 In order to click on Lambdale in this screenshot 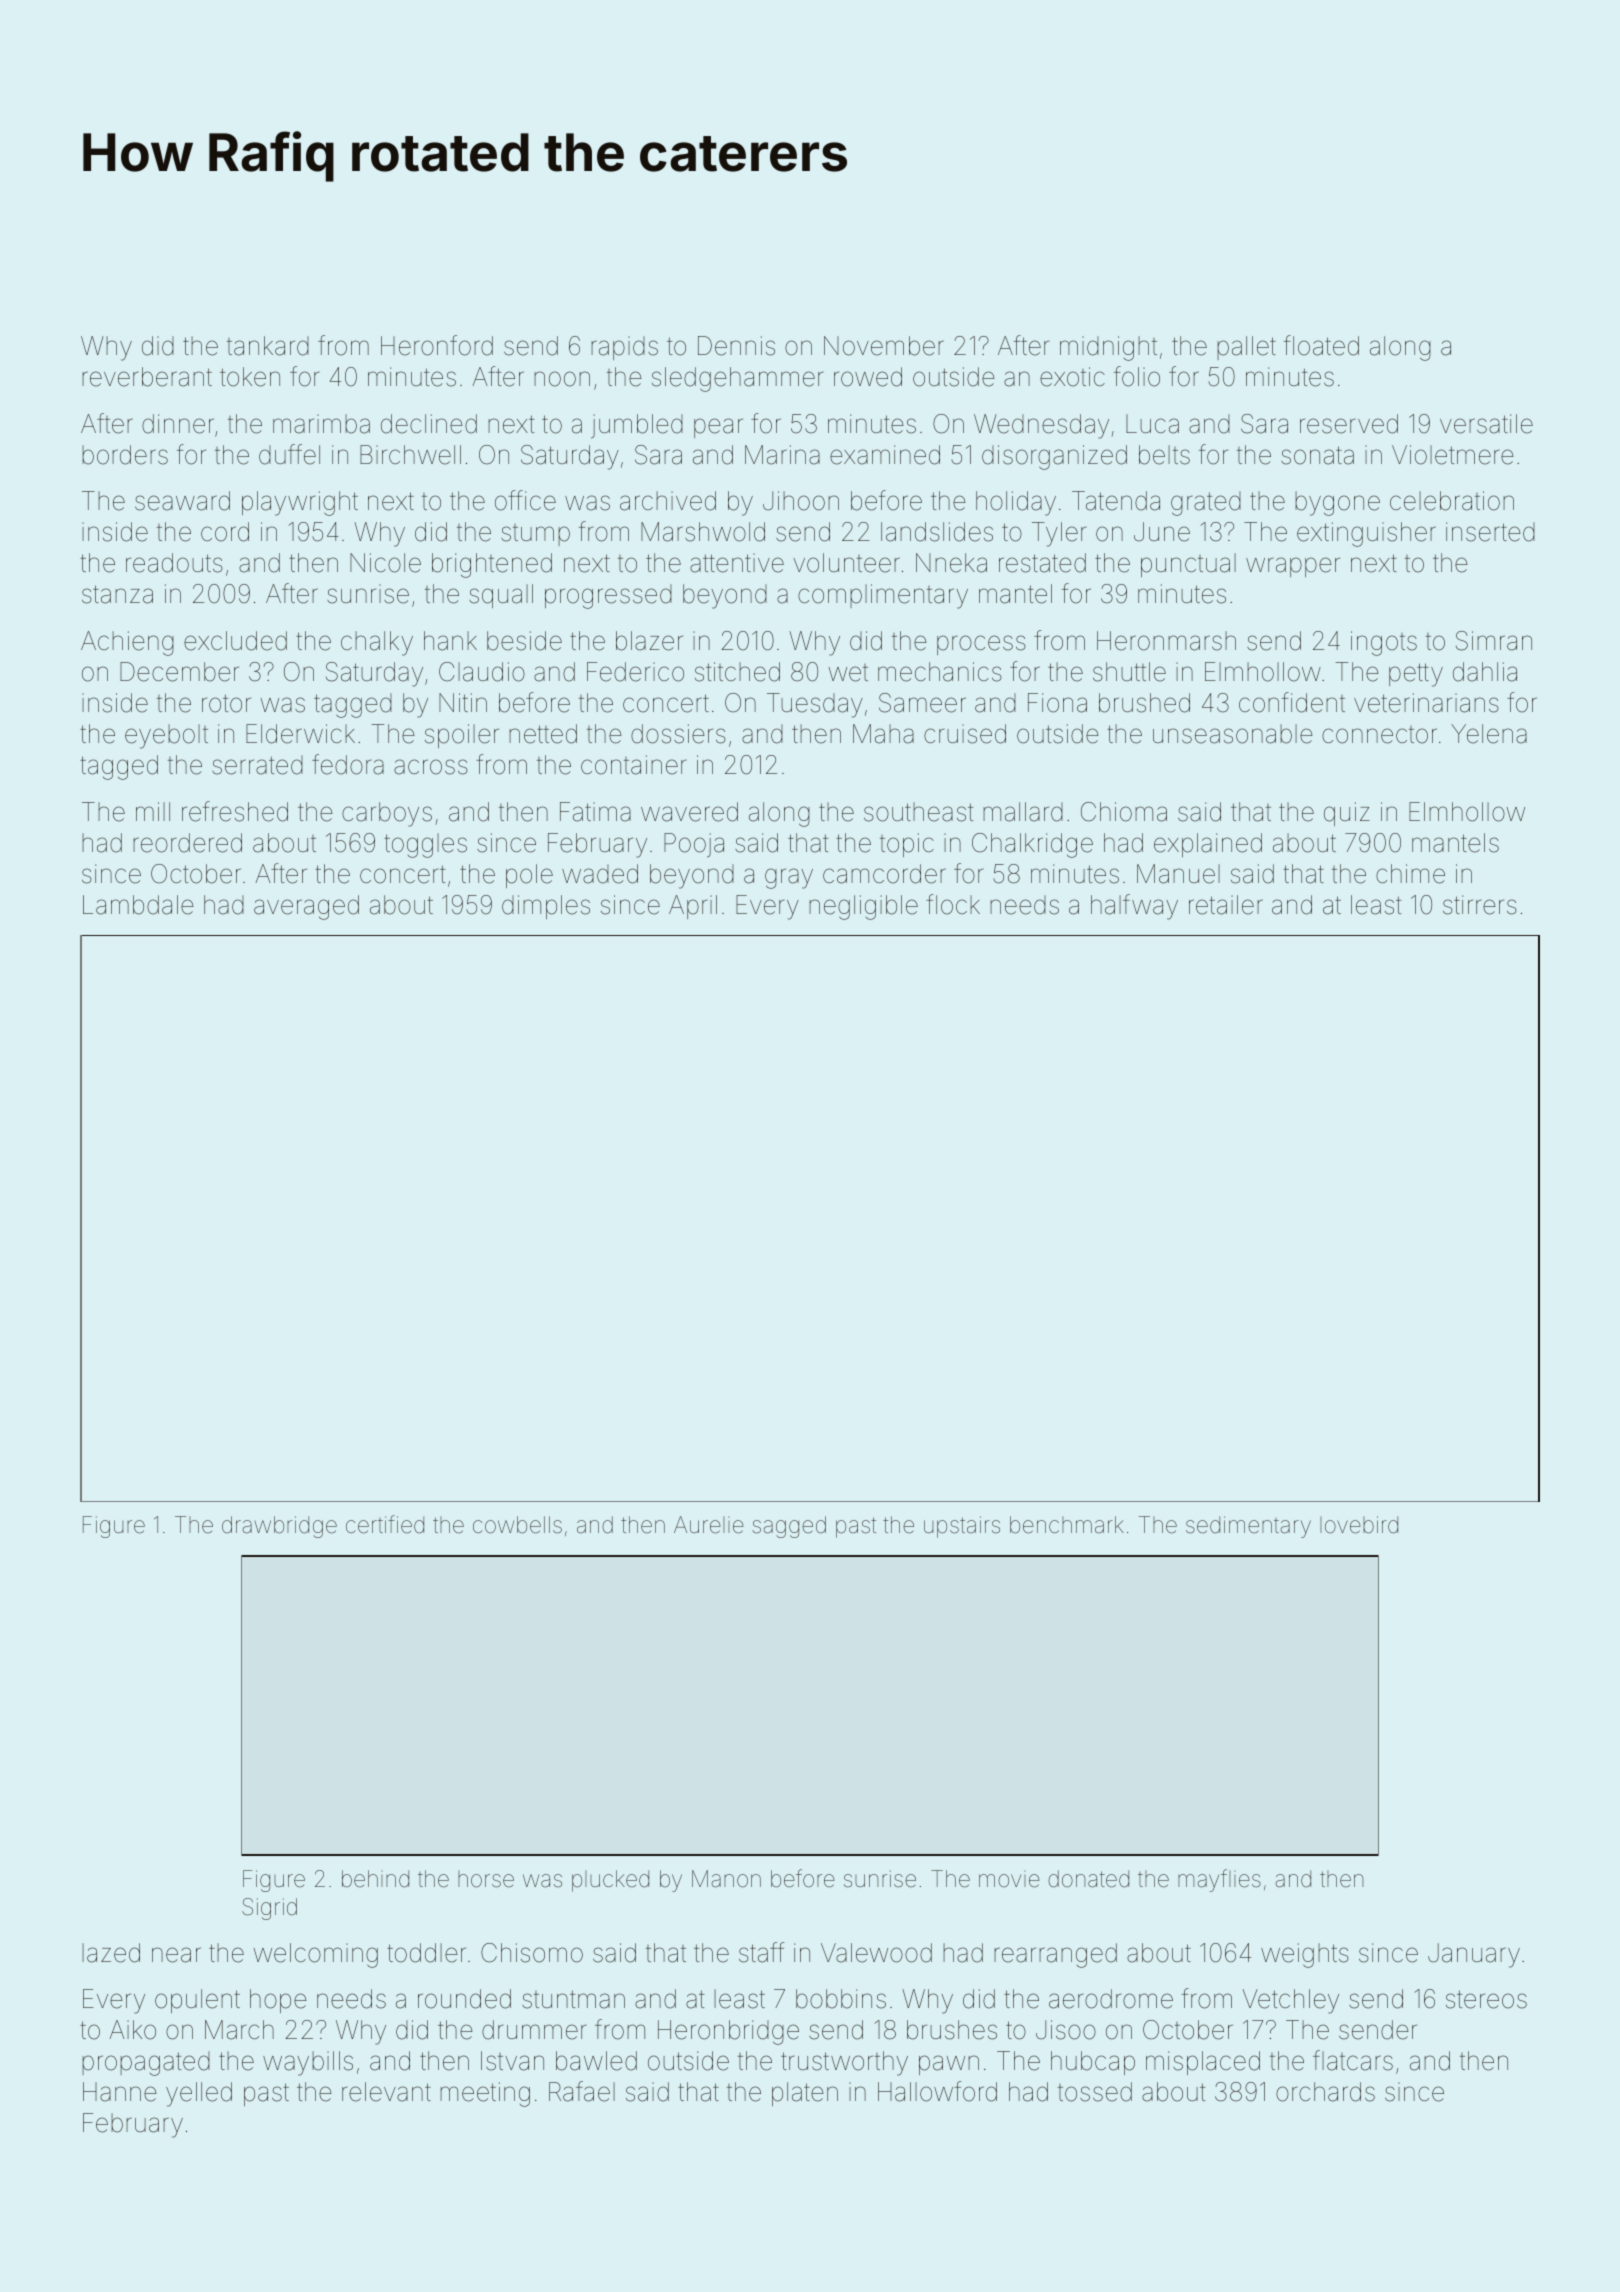, I will do `click(138, 905)`.
